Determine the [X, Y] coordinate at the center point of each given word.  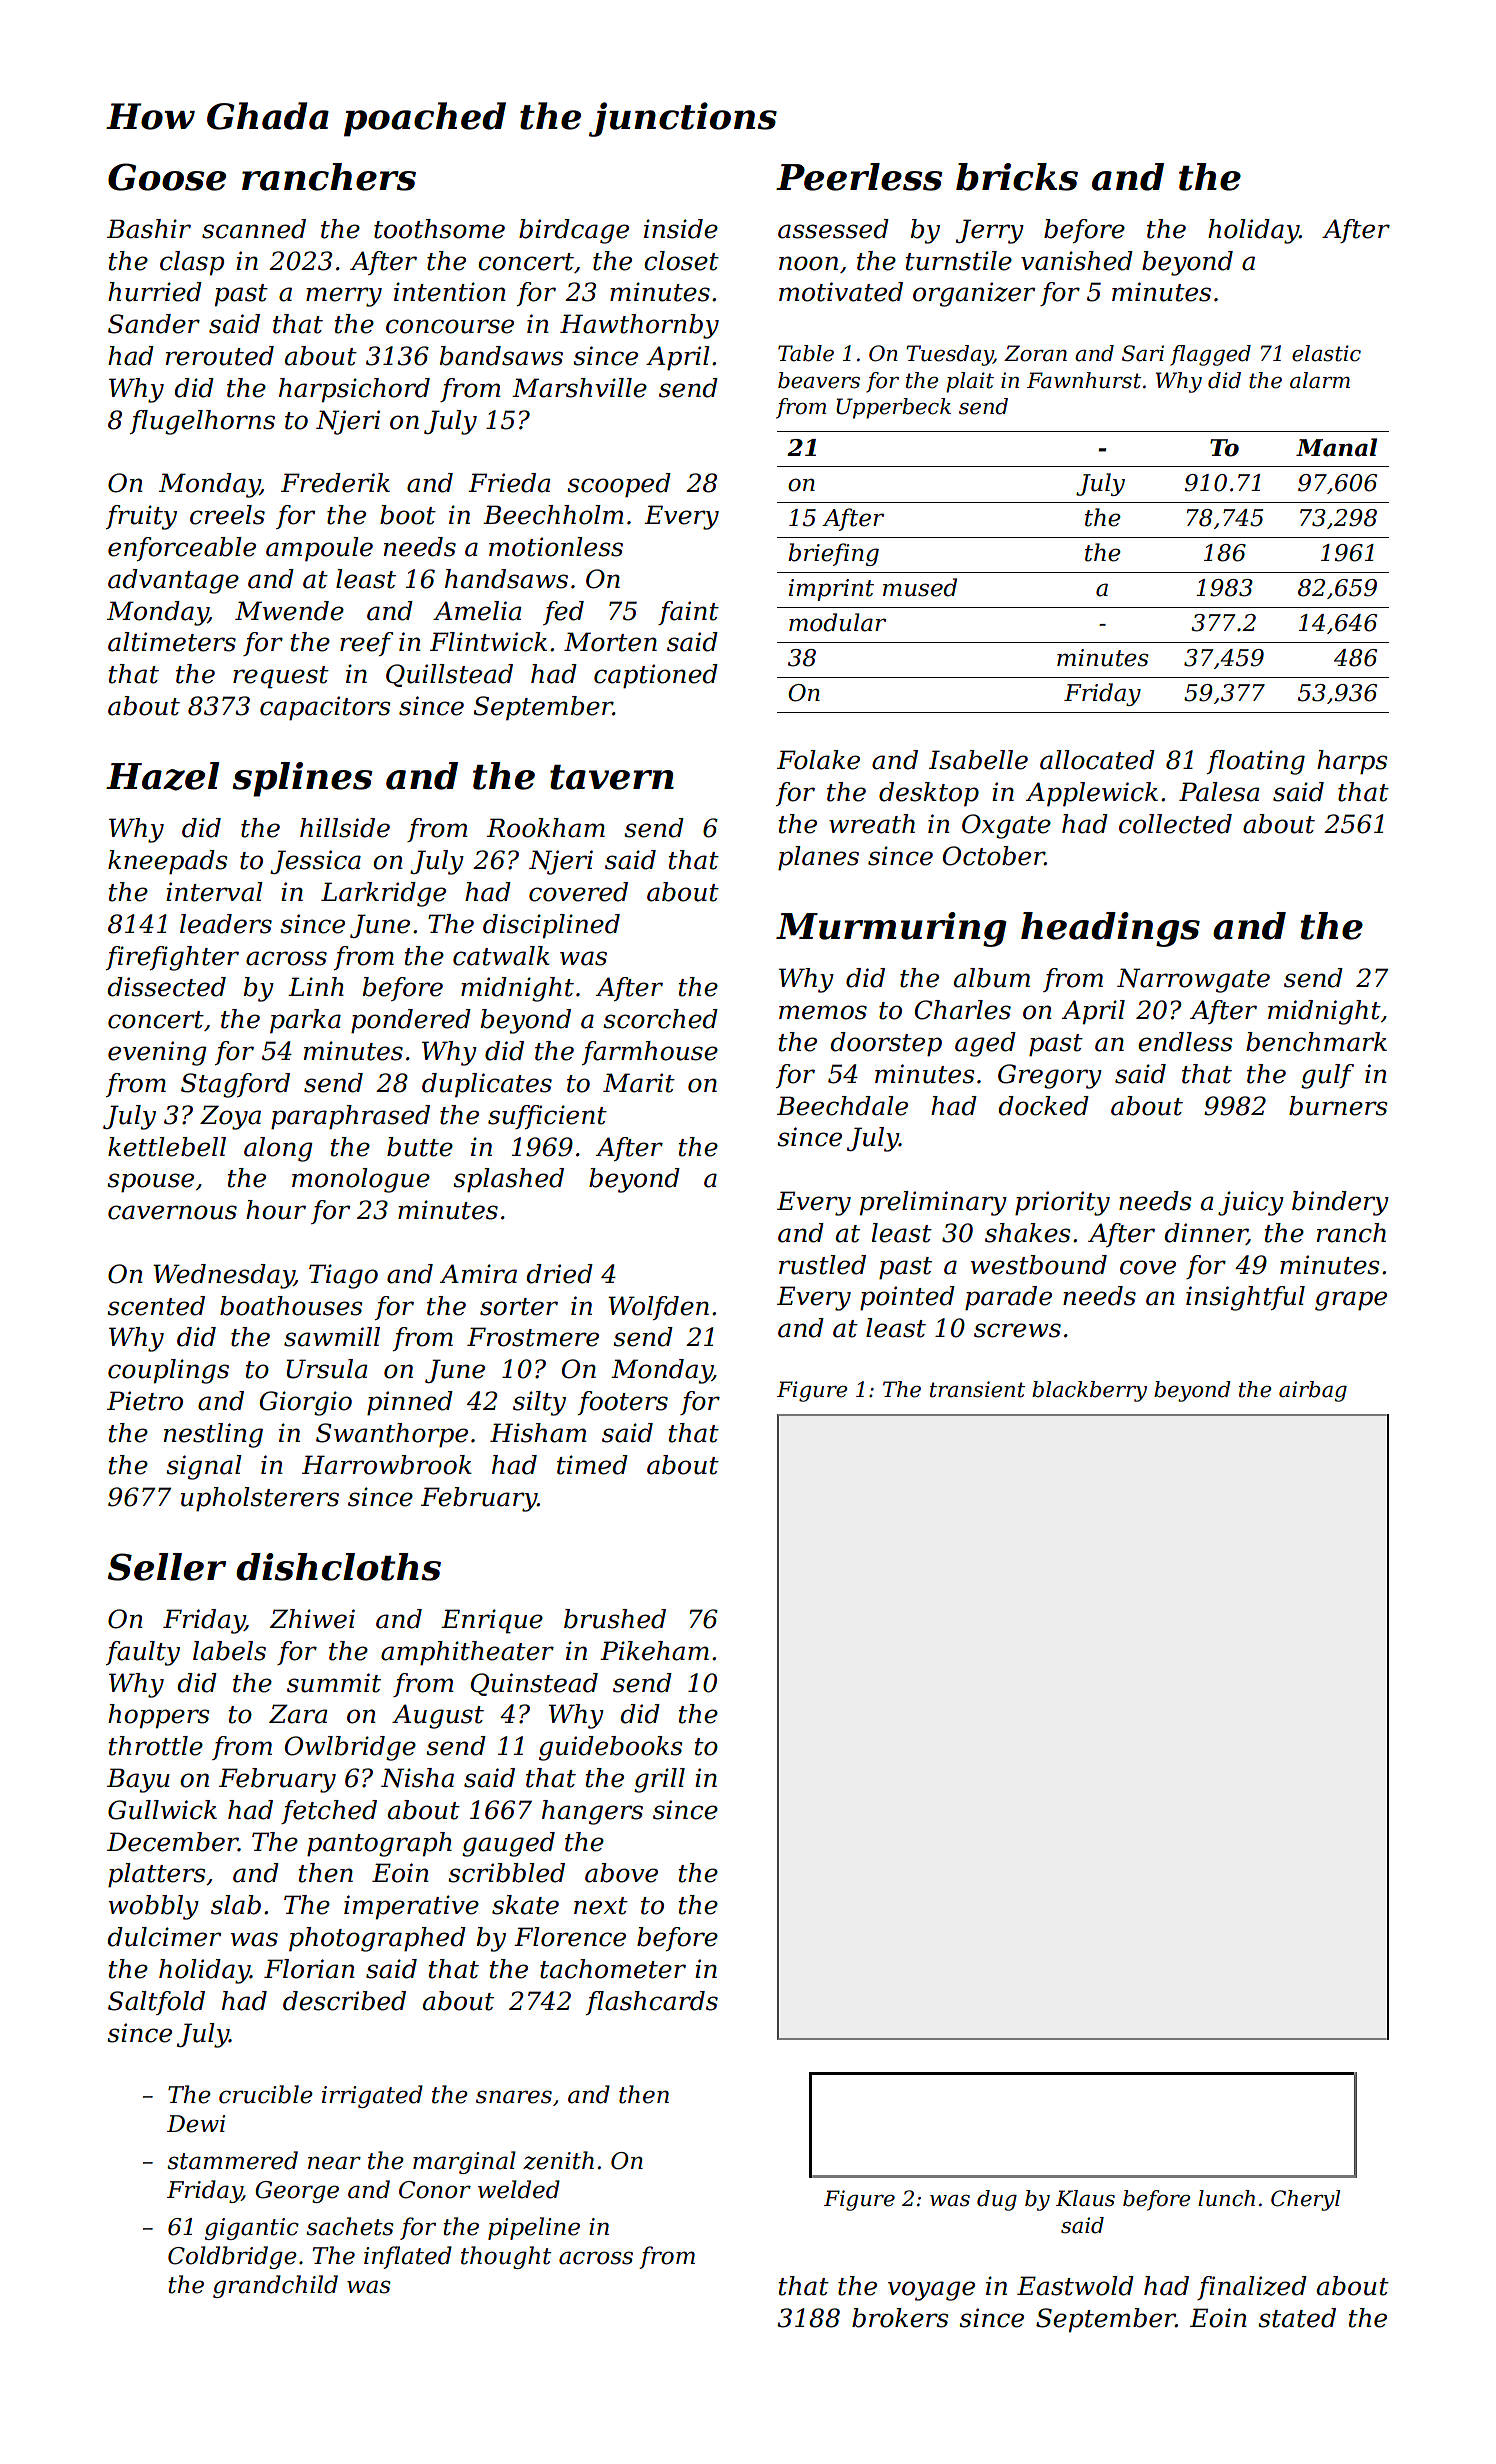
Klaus [1085, 2198]
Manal [1336, 447]
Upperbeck [893, 408]
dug [997, 2200]
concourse [450, 326]
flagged [1210, 355]
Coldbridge [232, 2257]
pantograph [379, 1844]
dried [559, 1274]
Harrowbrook [387, 1465]
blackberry [1089, 1391]
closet [681, 261]
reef [366, 644]
